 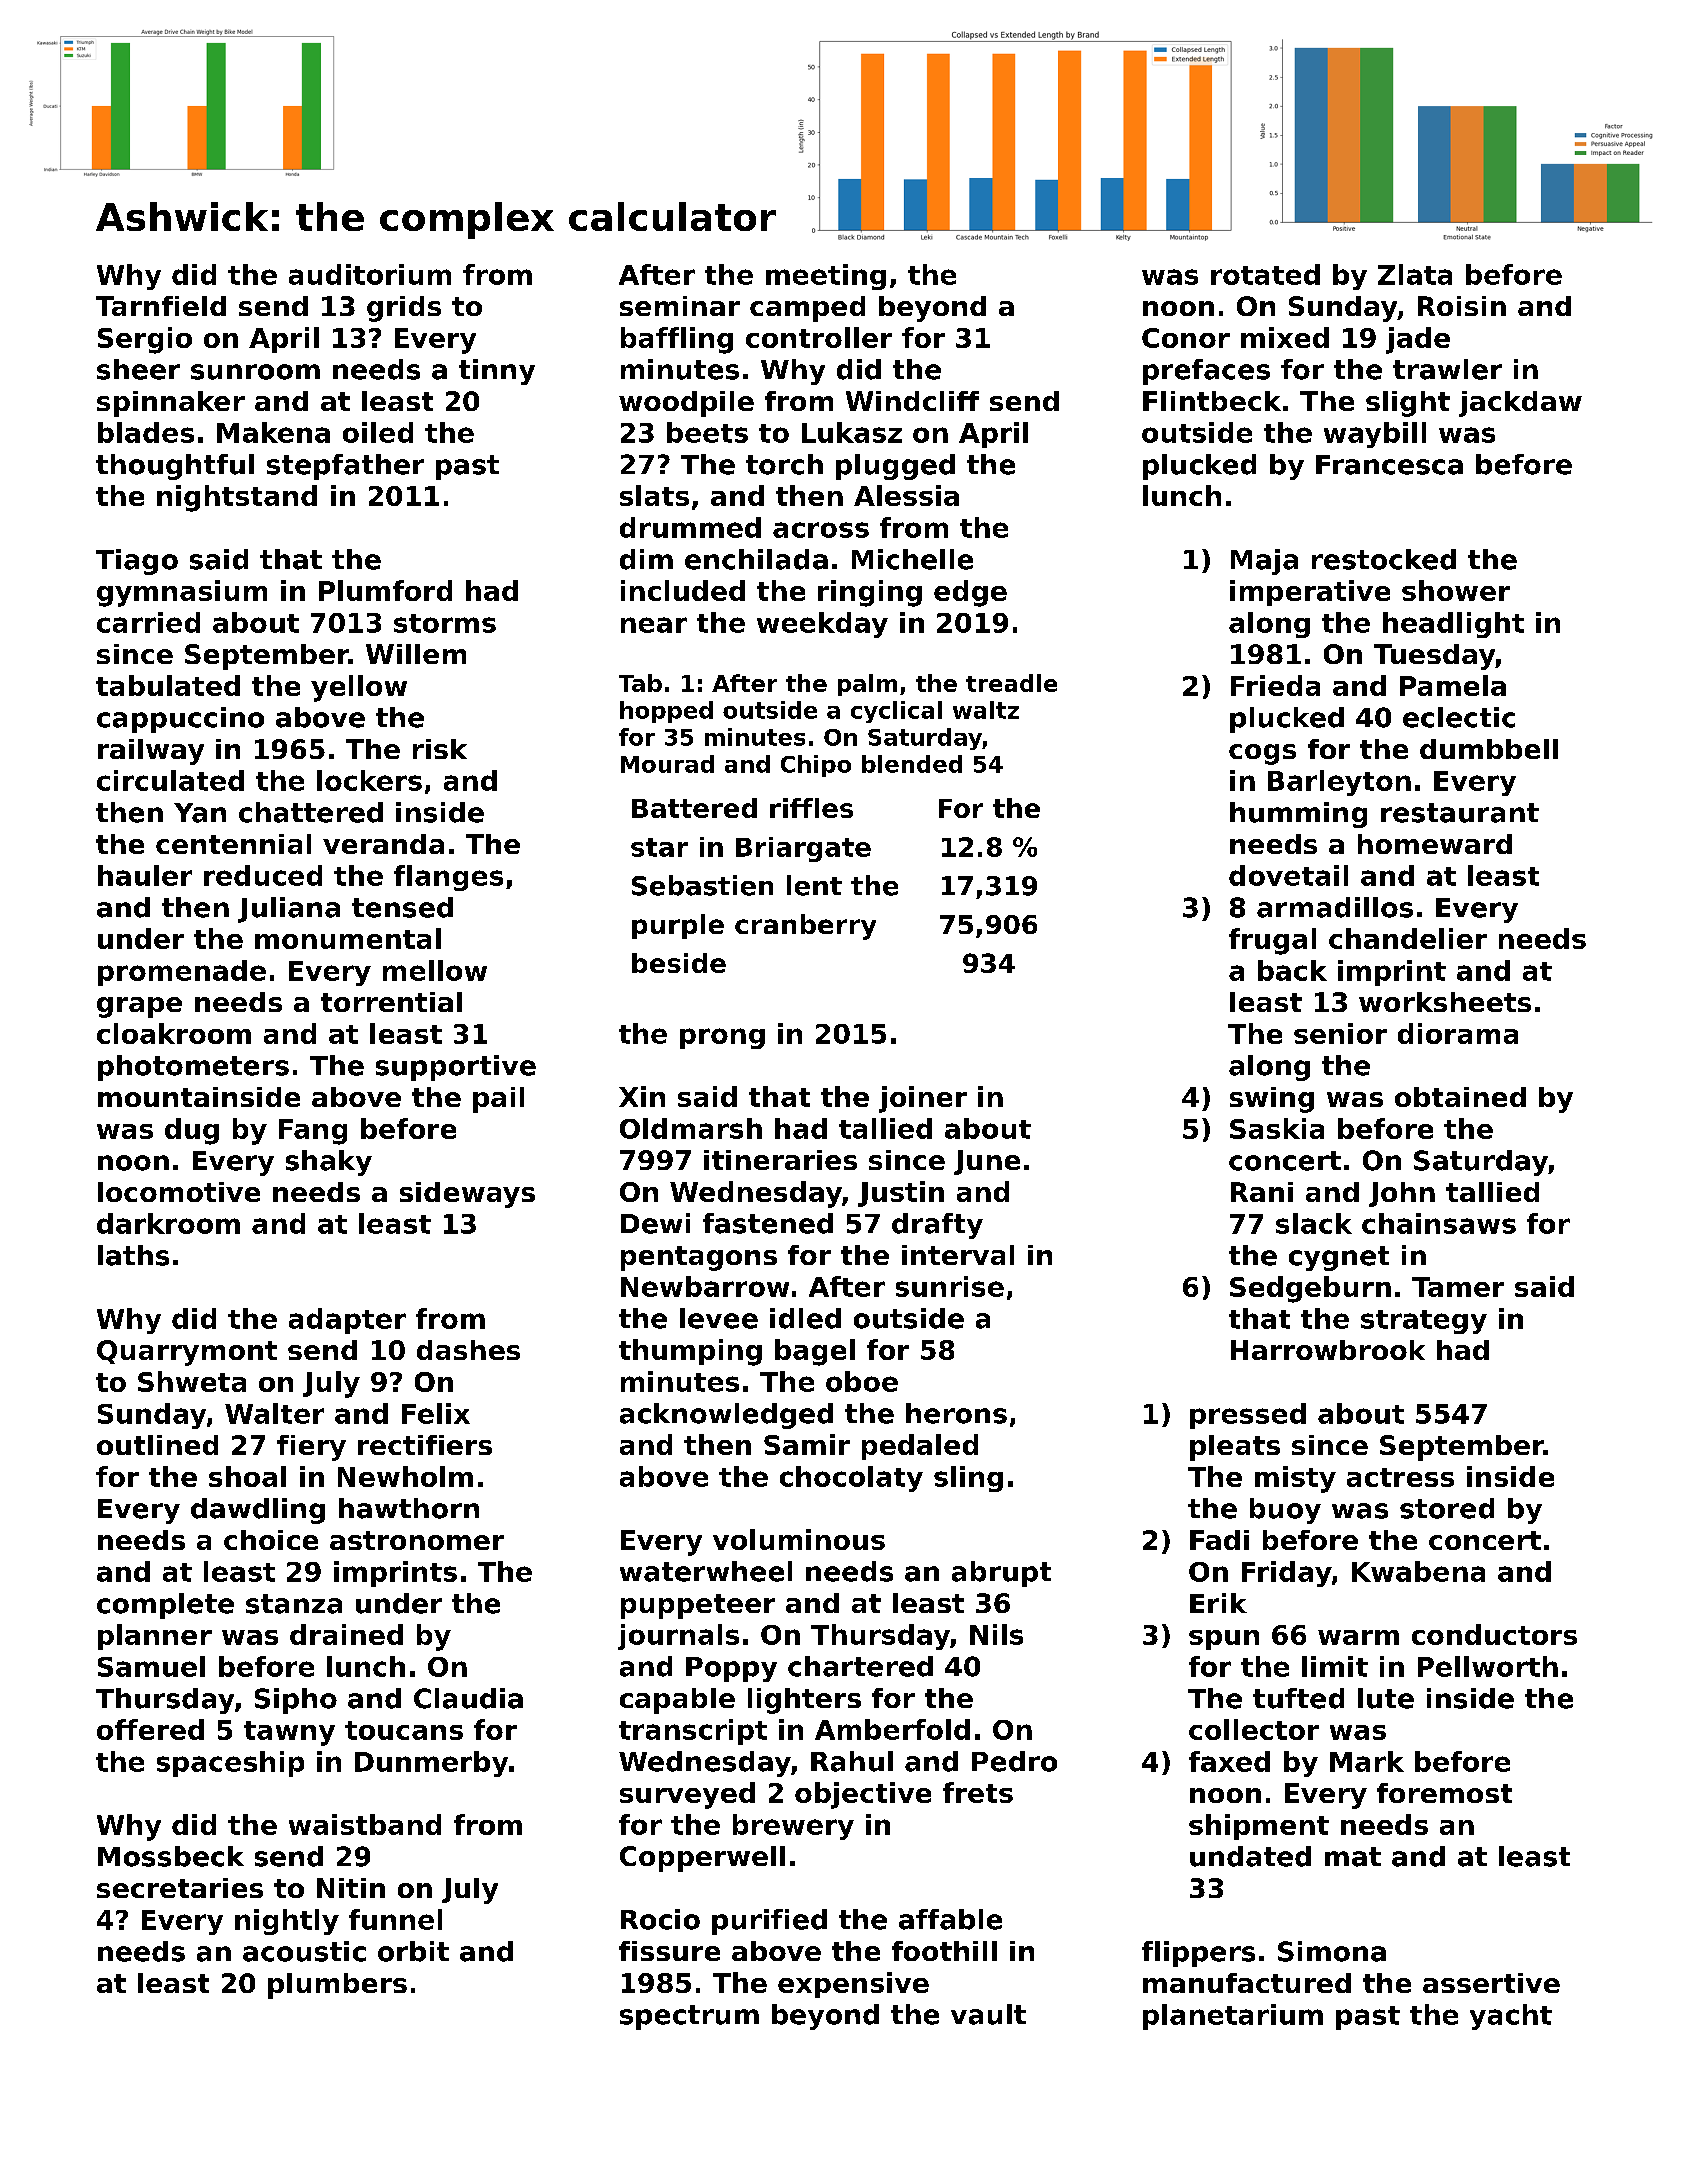 What do you see at coordinates (370, 274) in the document?
I see `auditorium` at bounding box center [370, 274].
